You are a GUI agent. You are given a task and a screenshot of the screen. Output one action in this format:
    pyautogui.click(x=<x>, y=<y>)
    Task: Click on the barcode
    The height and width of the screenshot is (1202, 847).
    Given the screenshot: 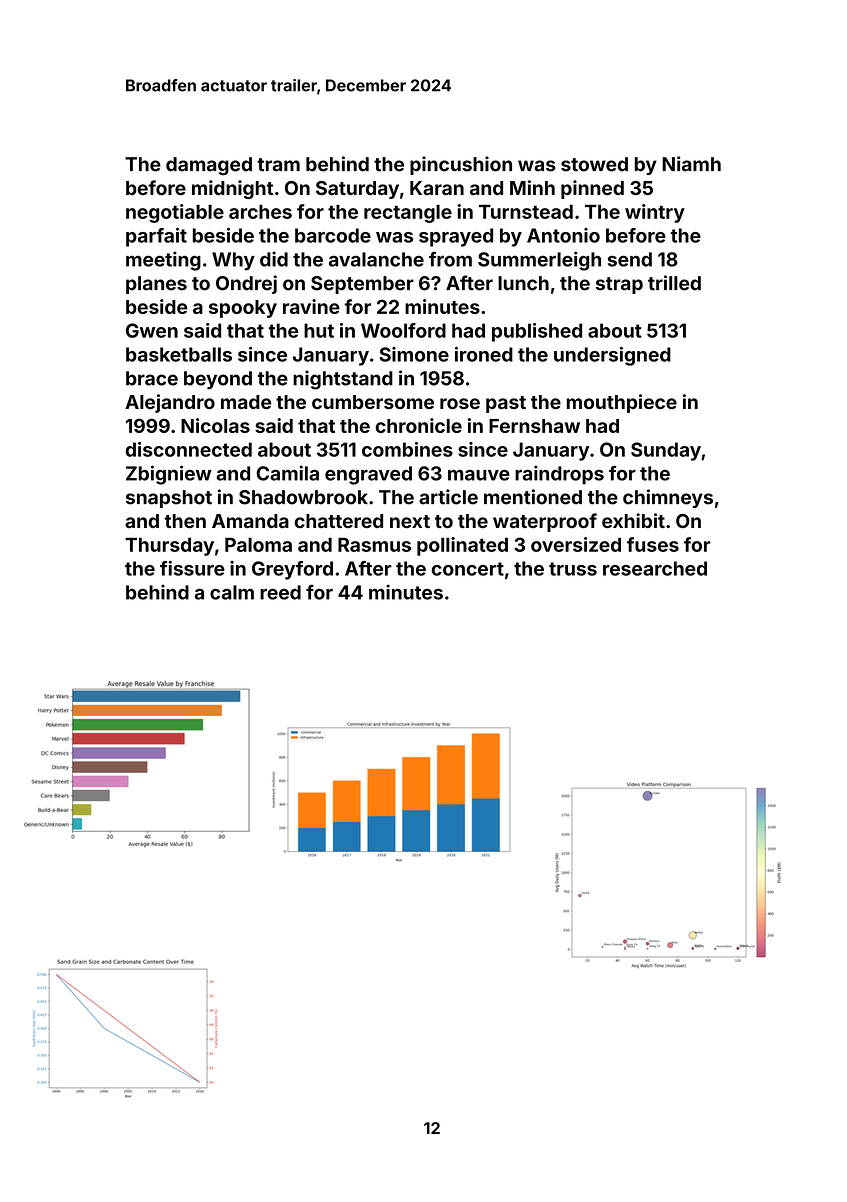 What is the action you would take?
    pyautogui.click(x=333, y=235)
